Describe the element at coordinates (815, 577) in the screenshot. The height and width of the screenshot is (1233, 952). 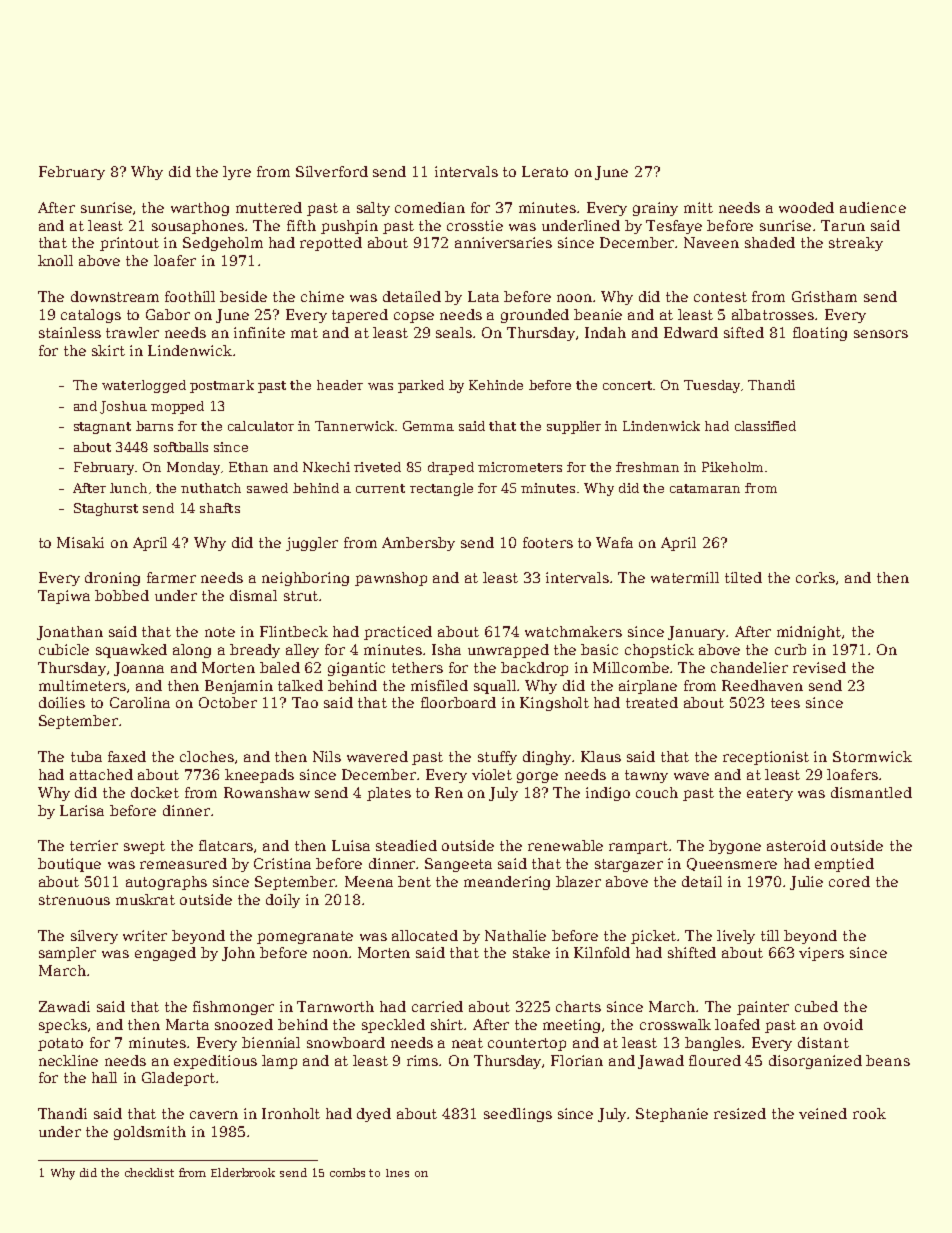
I see `corks` at that location.
